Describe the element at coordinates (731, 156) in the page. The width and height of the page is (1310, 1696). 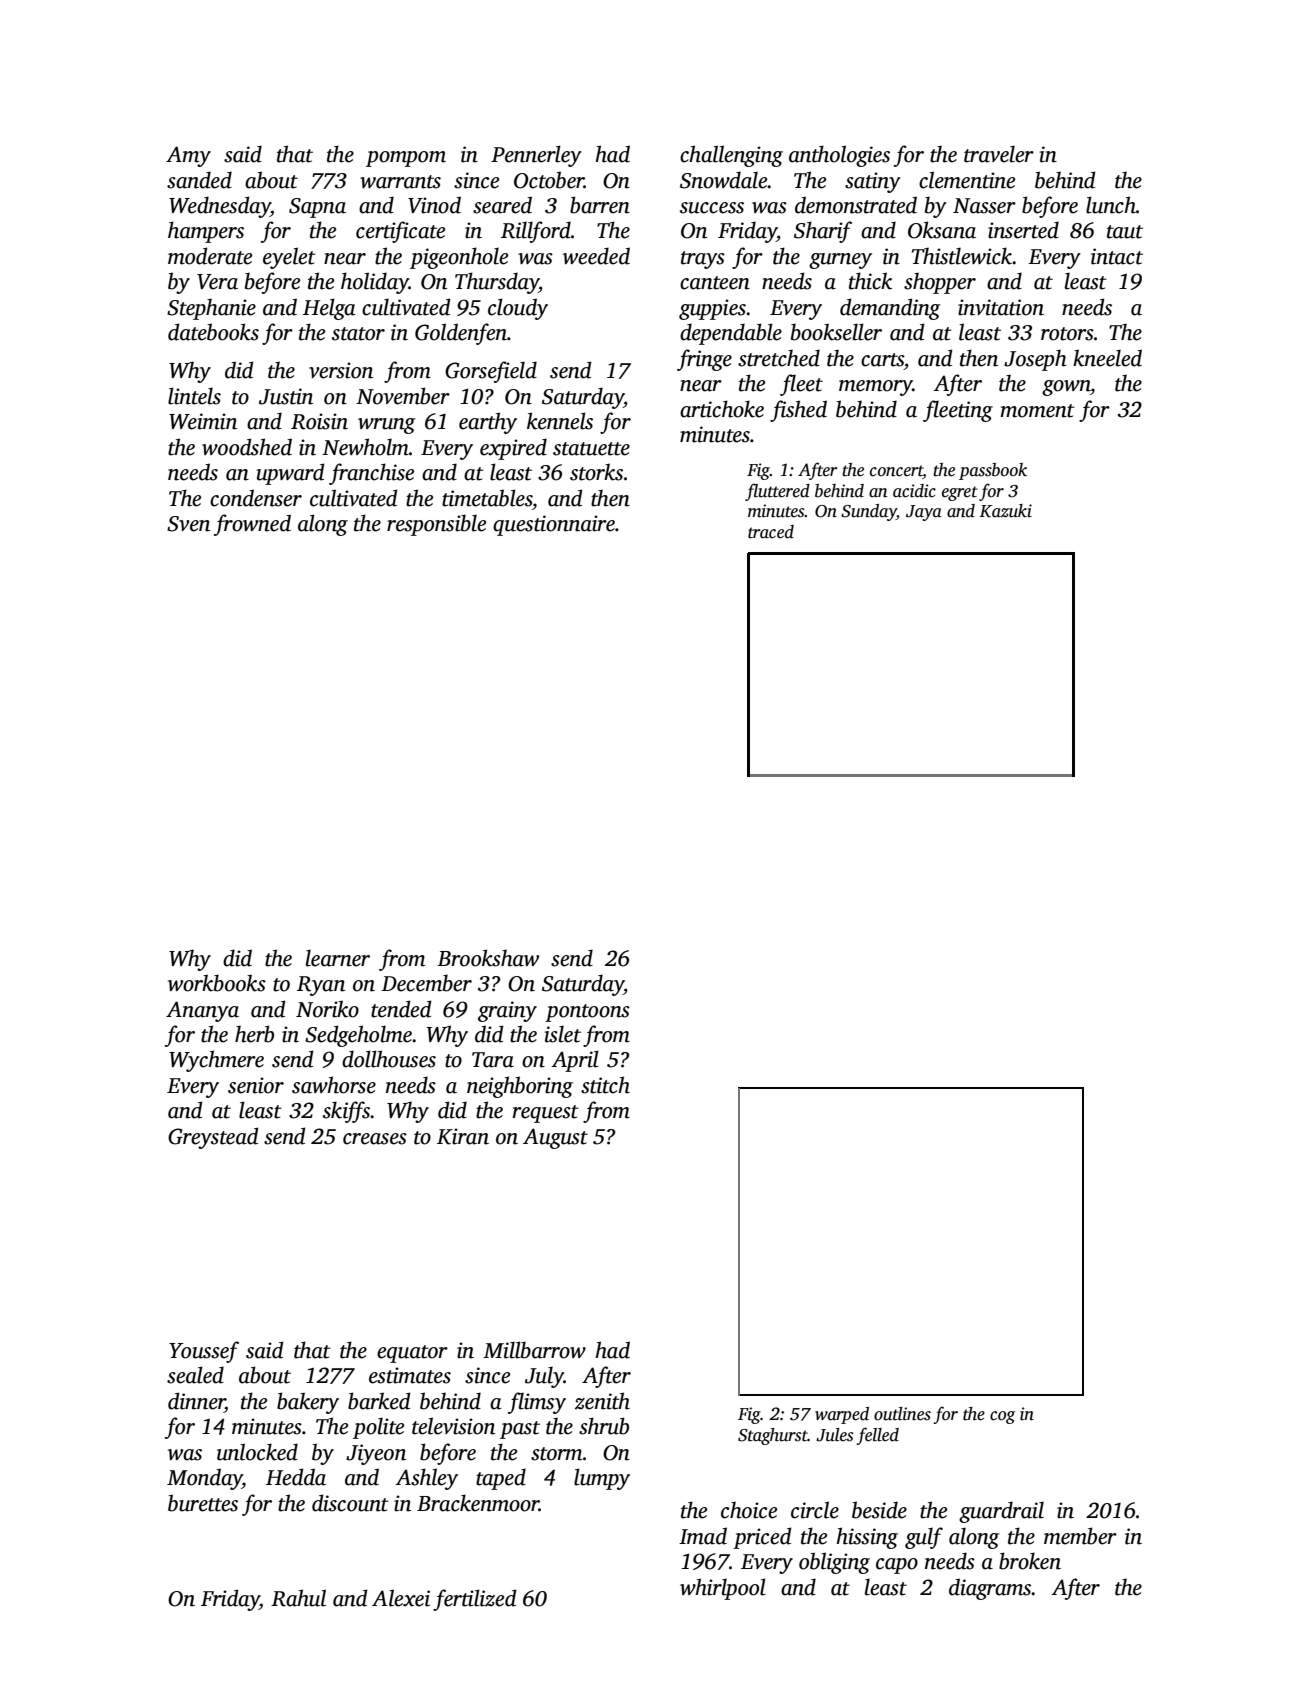
I see `challenging` at that location.
